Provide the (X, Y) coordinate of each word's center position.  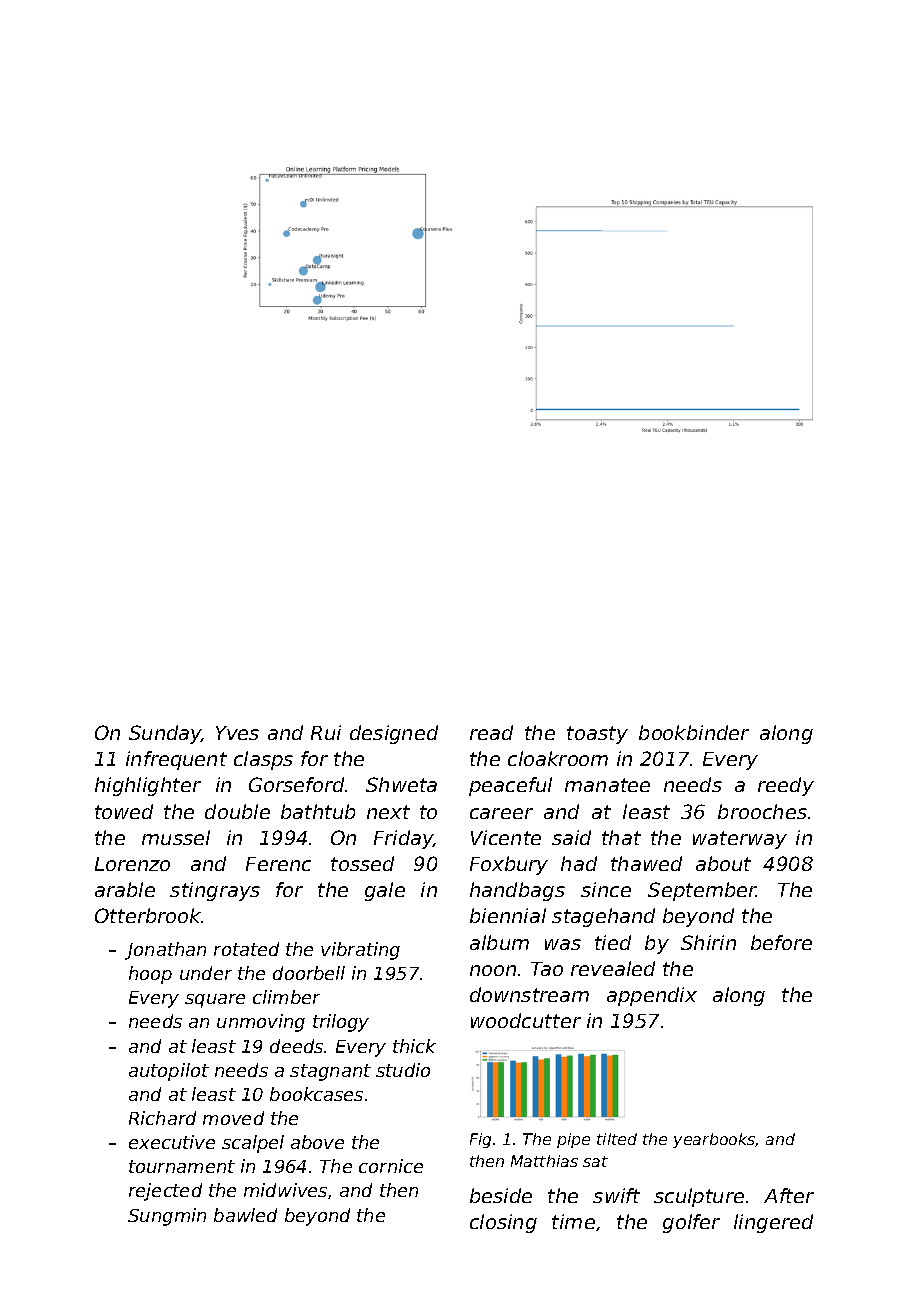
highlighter (148, 786)
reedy (786, 786)
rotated (246, 949)
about (723, 863)
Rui (326, 732)
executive (172, 1142)
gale (385, 891)
